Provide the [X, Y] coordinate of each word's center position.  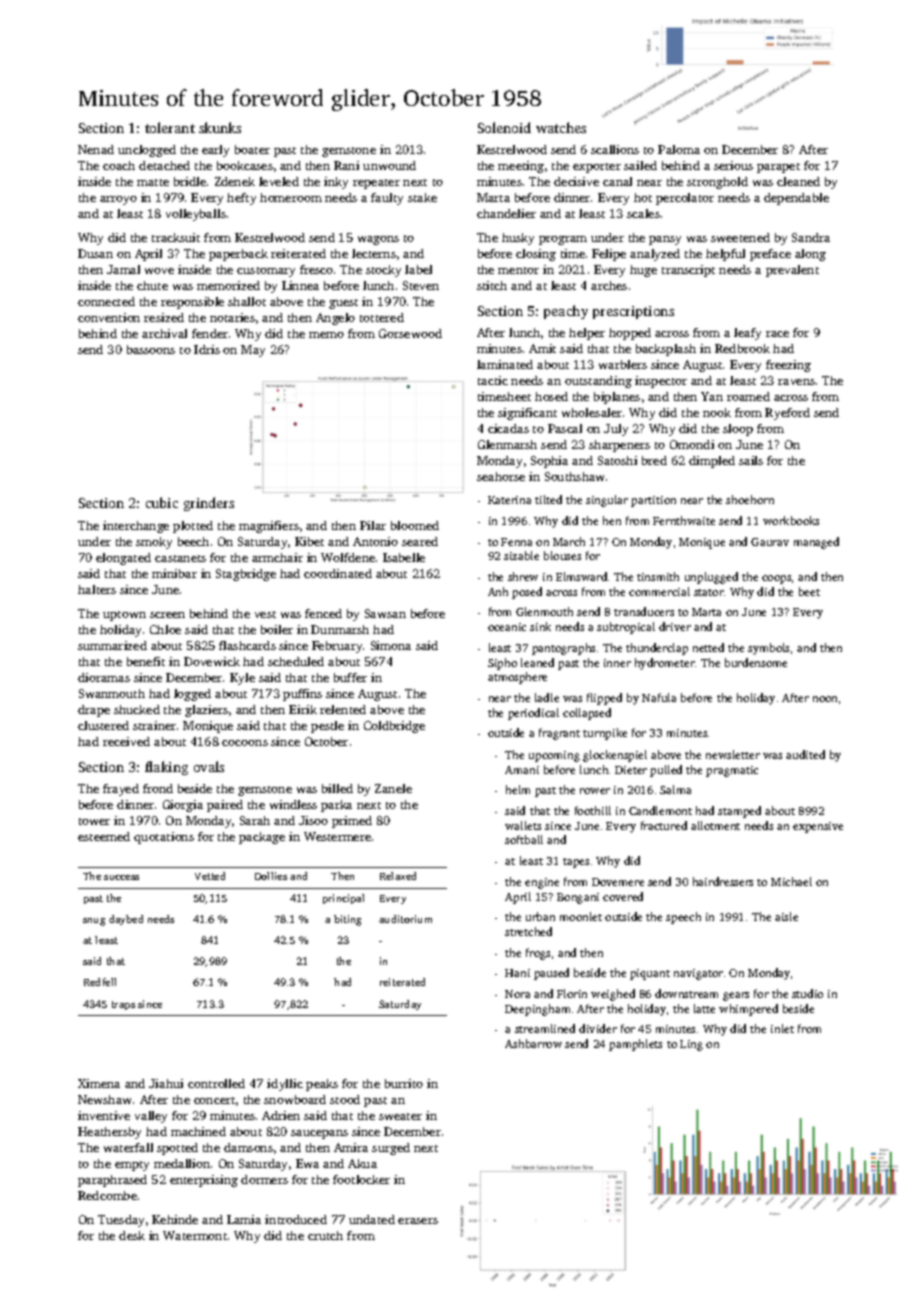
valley [151, 1117]
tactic [493, 380]
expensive [818, 827]
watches [561, 127]
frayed [121, 790]
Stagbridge [246, 575]
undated [372, 1219]
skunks [220, 127]
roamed [748, 396]
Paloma [679, 149]
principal [343, 899]
